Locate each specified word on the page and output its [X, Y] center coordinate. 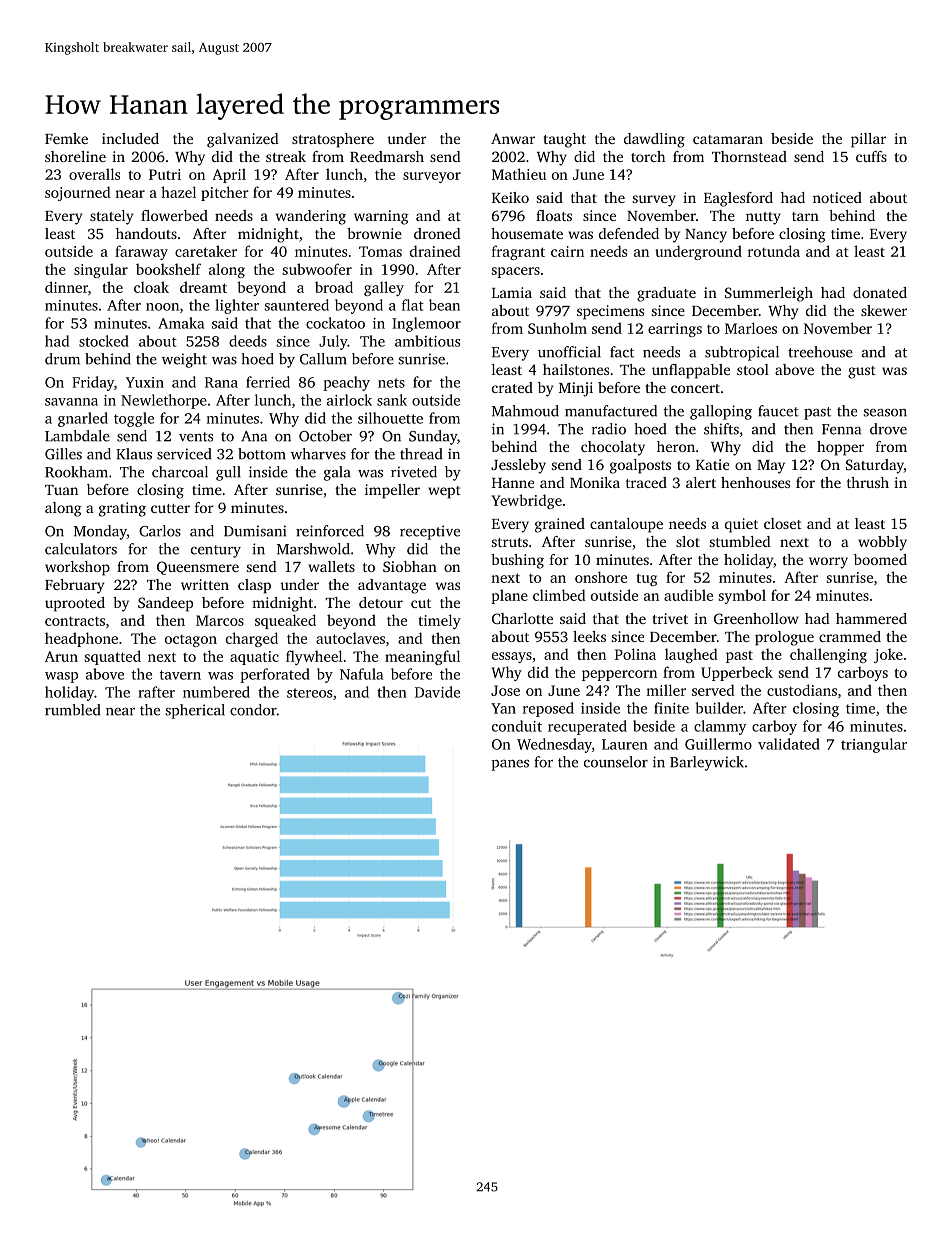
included [130, 138]
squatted [113, 657]
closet [783, 523]
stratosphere [333, 140]
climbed [559, 595]
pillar [868, 140]
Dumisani [255, 531]
